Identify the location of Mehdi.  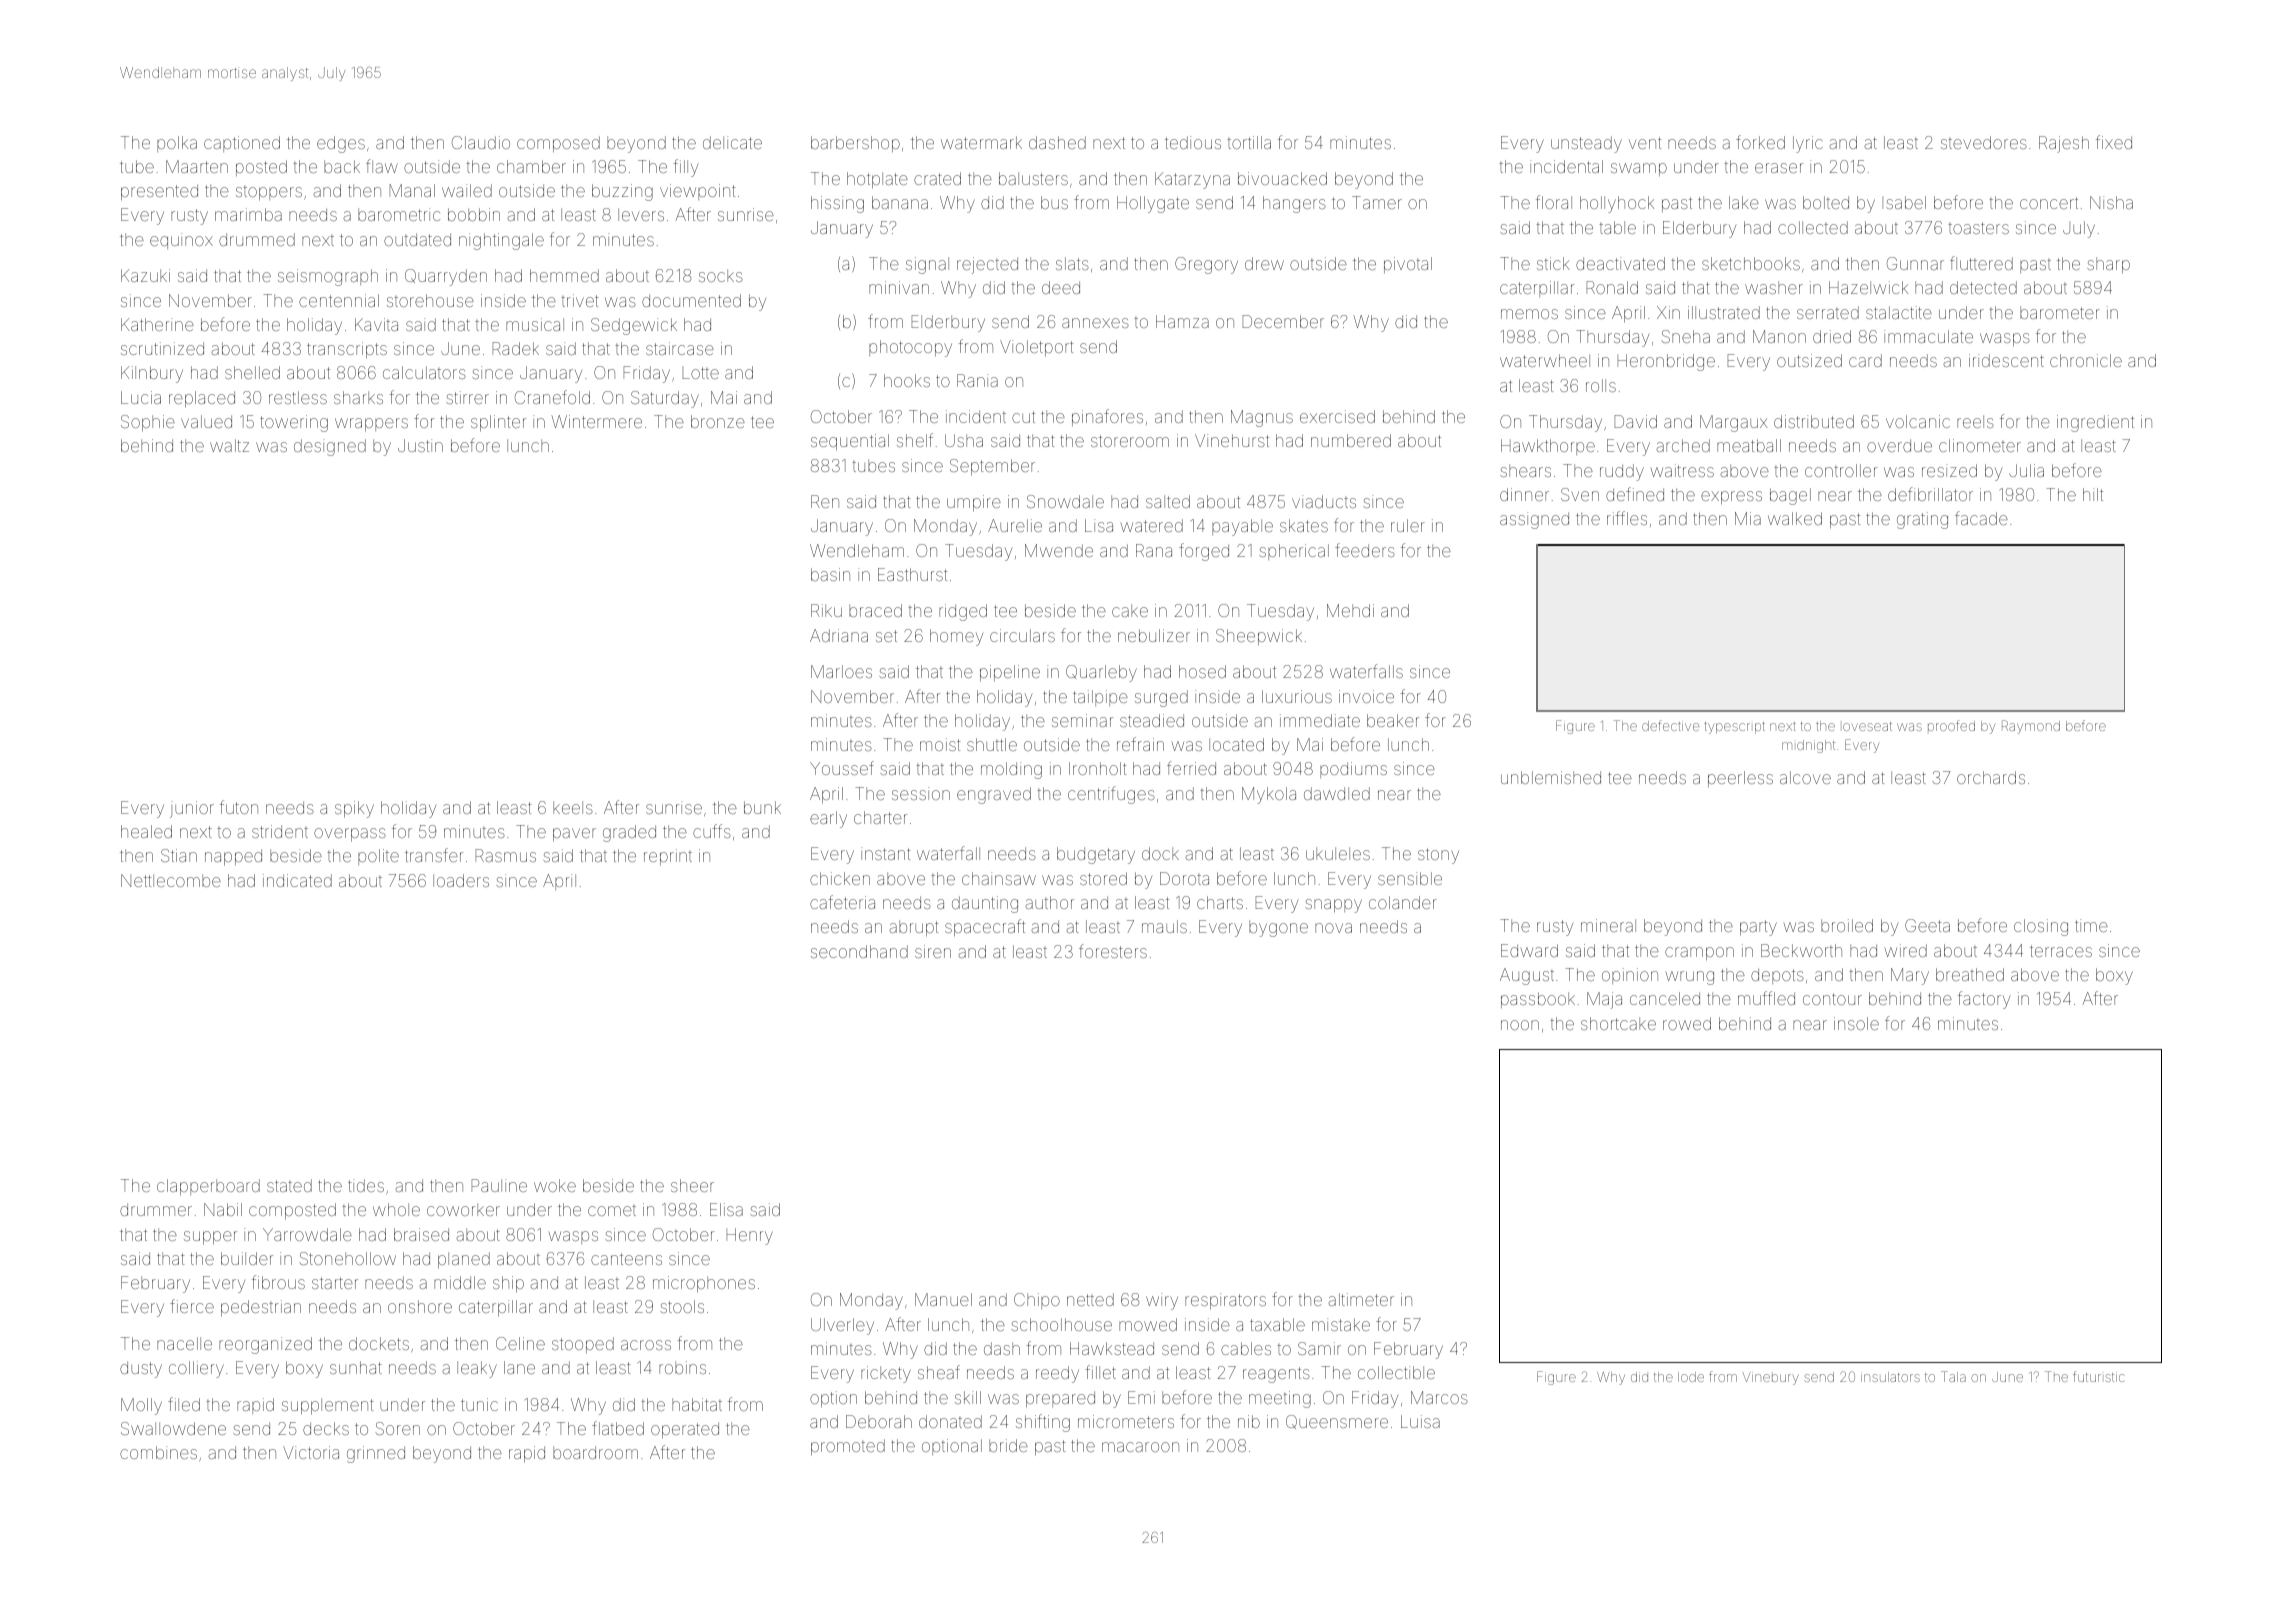
(1350, 610).
